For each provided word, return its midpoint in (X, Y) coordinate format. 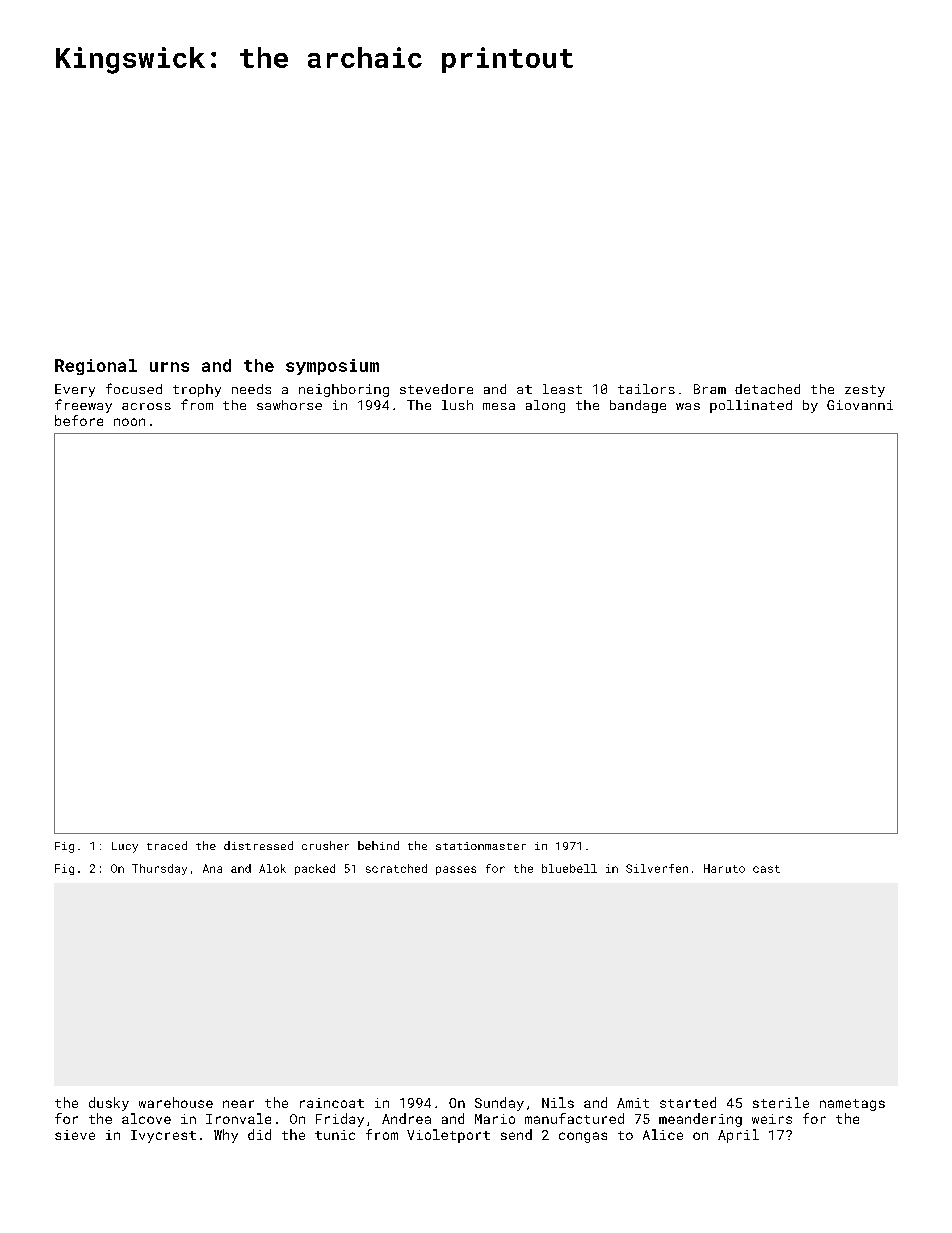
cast (766, 869)
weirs (772, 1119)
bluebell (569, 868)
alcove (146, 1118)
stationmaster (481, 846)
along (545, 406)
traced (167, 845)
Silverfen (657, 868)
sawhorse (289, 405)
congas (583, 1137)
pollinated (751, 406)
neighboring (344, 390)
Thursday (159, 869)
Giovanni (860, 405)
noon (129, 422)
